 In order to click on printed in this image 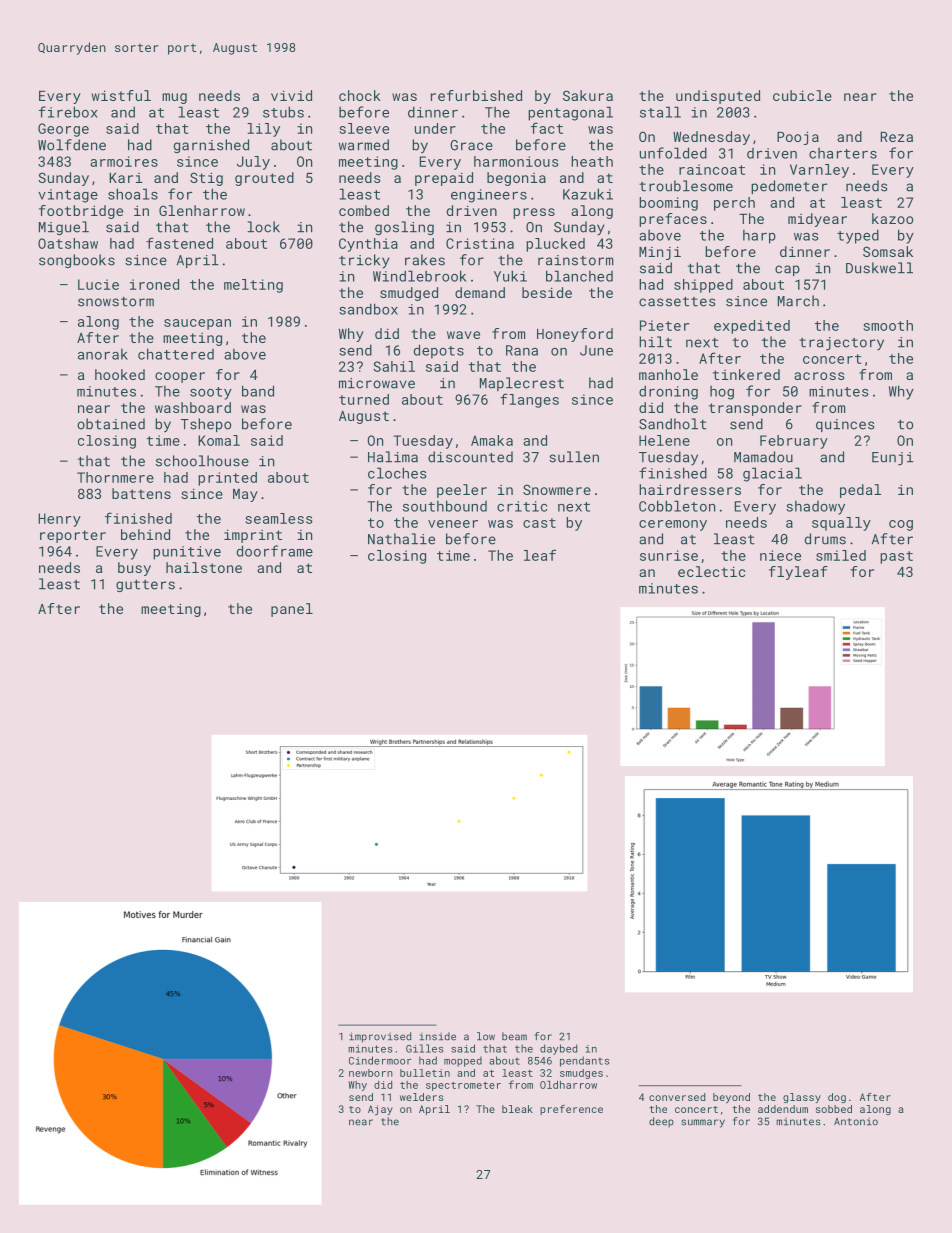, I will do `click(227, 479)`.
